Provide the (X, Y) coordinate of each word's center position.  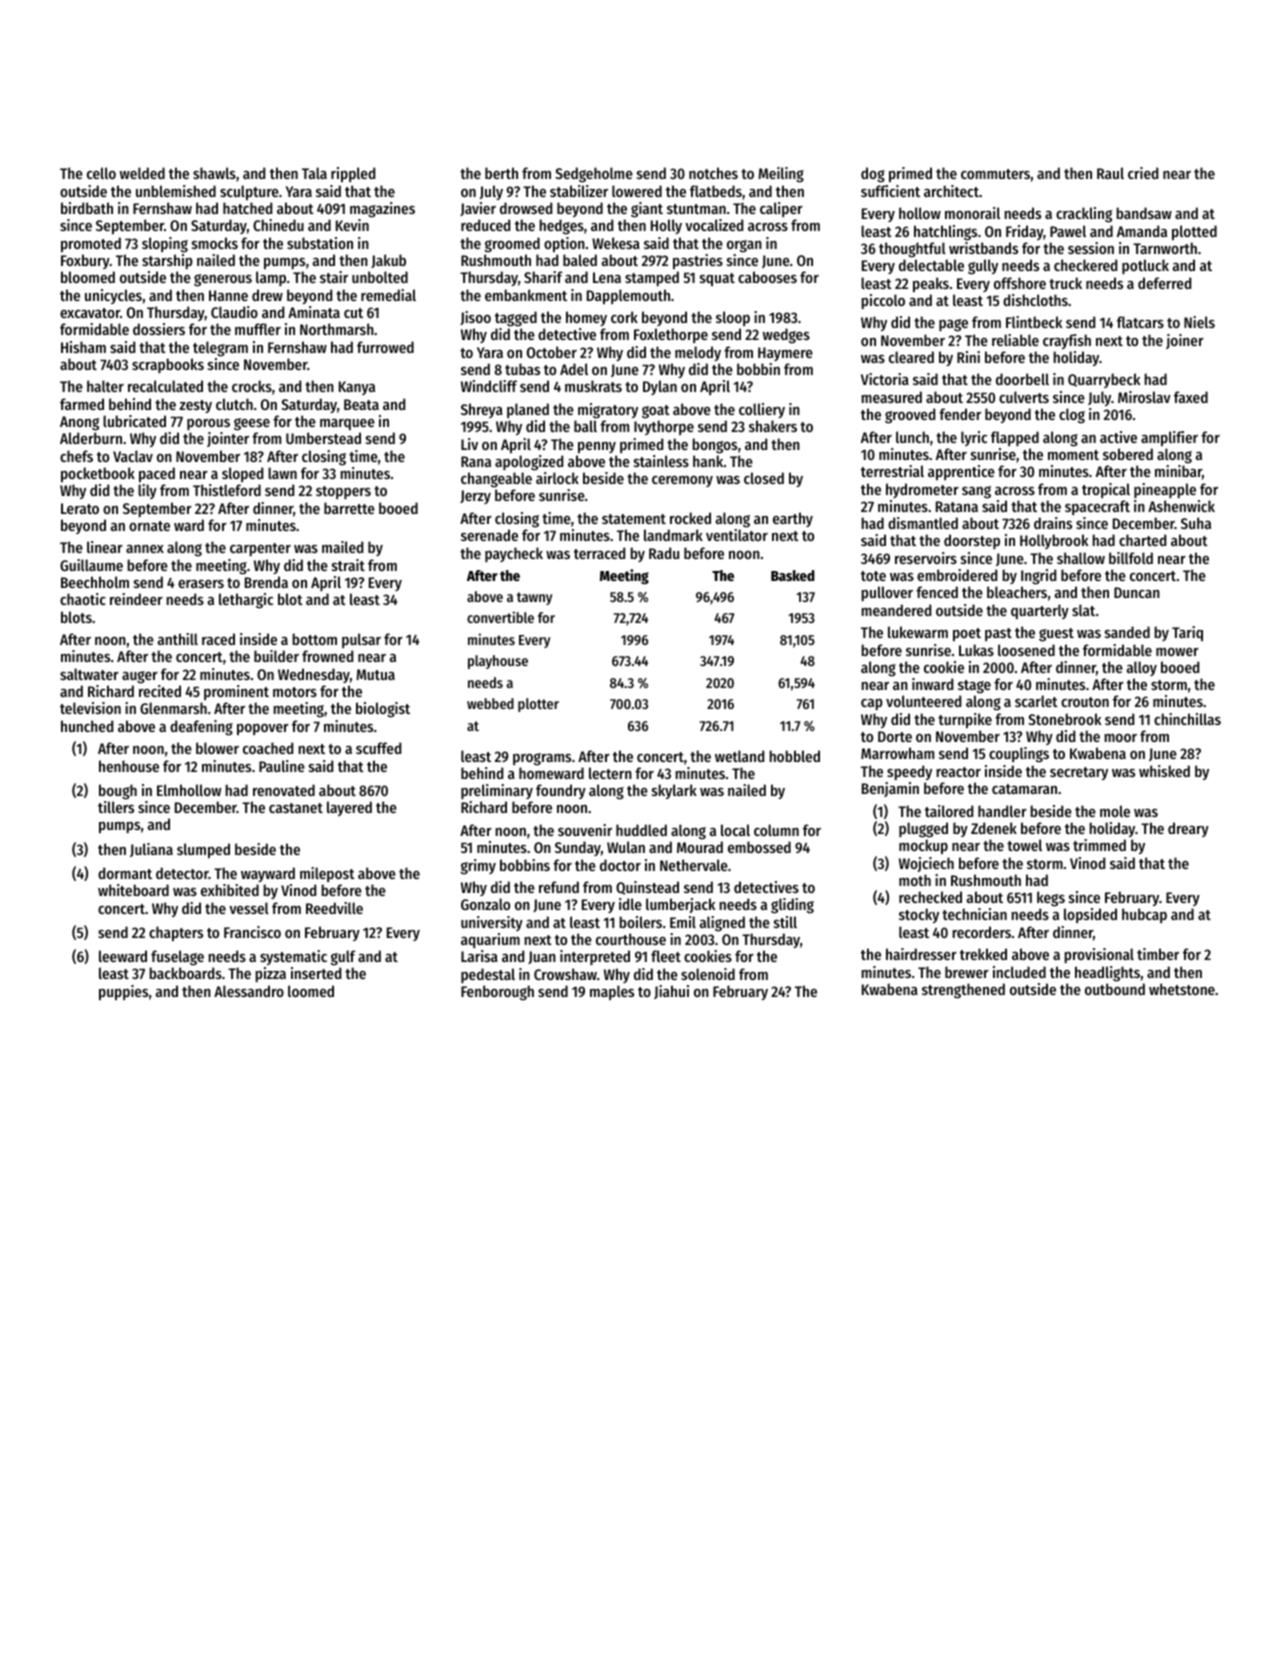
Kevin (352, 225)
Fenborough (497, 993)
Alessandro (249, 991)
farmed (82, 404)
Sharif (543, 277)
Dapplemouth (628, 296)
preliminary (497, 791)
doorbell (1022, 379)
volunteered (923, 701)
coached (268, 748)
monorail (972, 213)
